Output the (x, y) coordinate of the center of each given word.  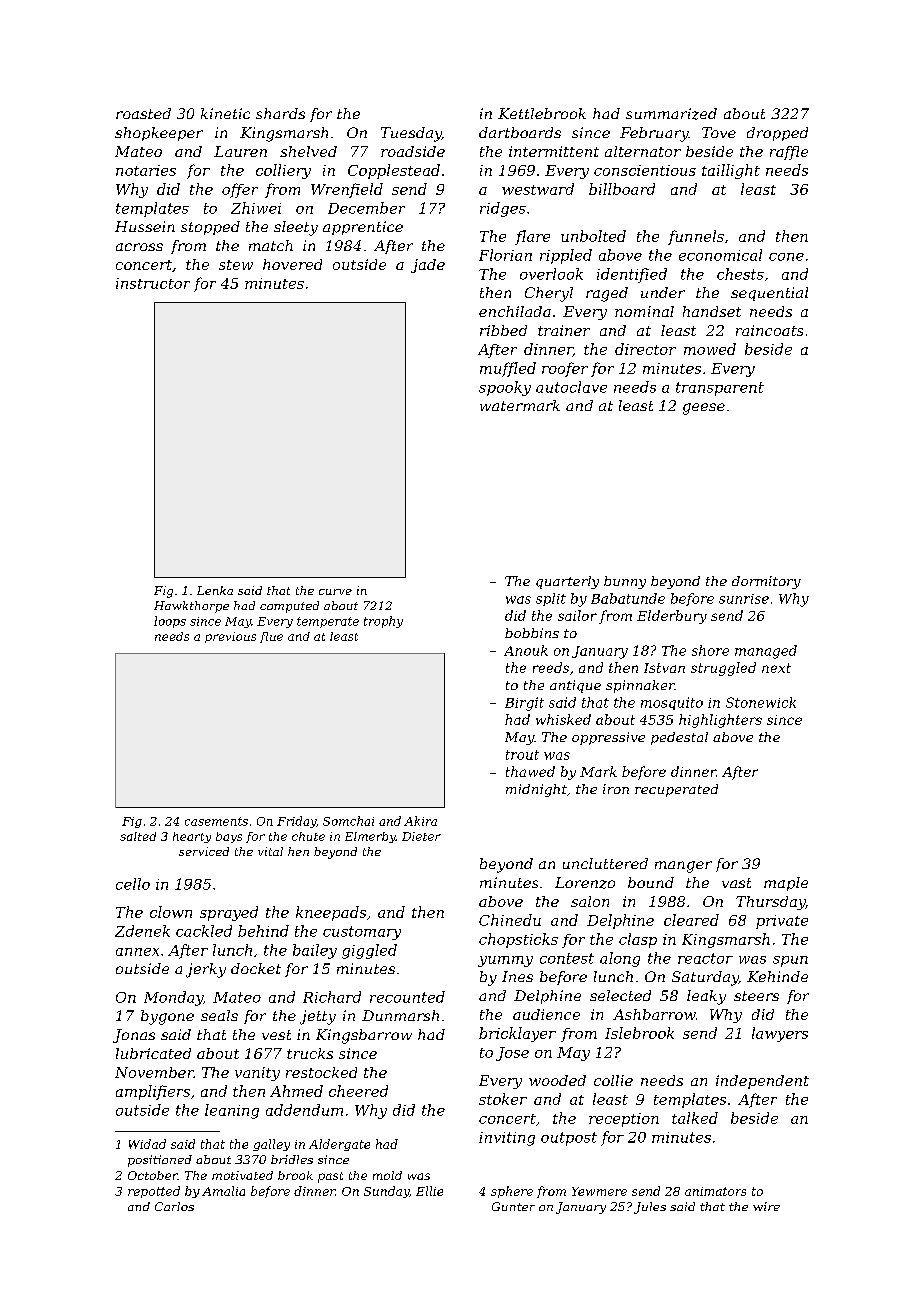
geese (704, 409)
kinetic (225, 113)
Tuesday (411, 134)
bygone (167, 1017)
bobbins (532, 633)
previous (230, 637)
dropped (777, 134)
